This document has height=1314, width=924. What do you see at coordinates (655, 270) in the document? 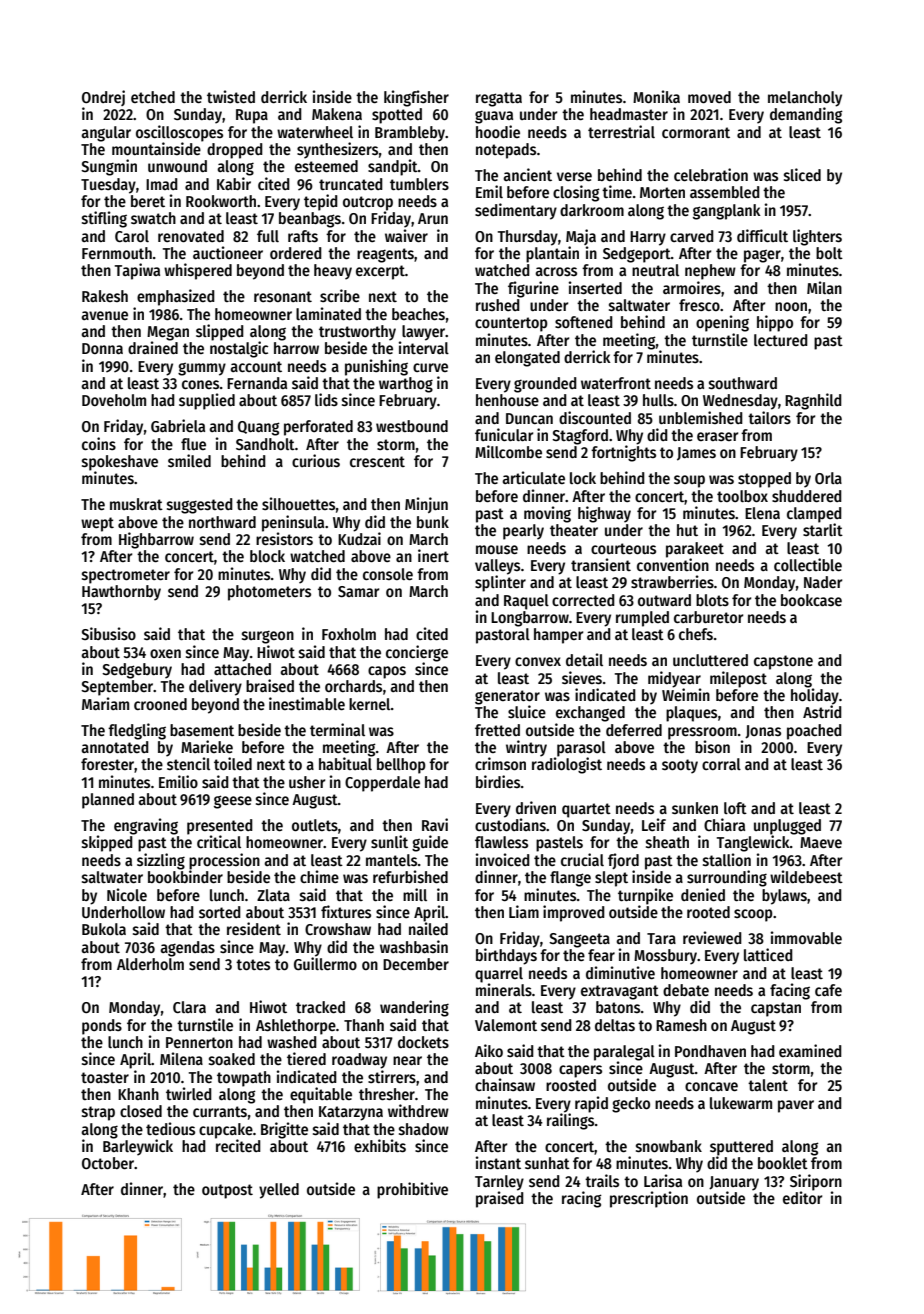
I see `neutral` at bounding box center [655, 270].
